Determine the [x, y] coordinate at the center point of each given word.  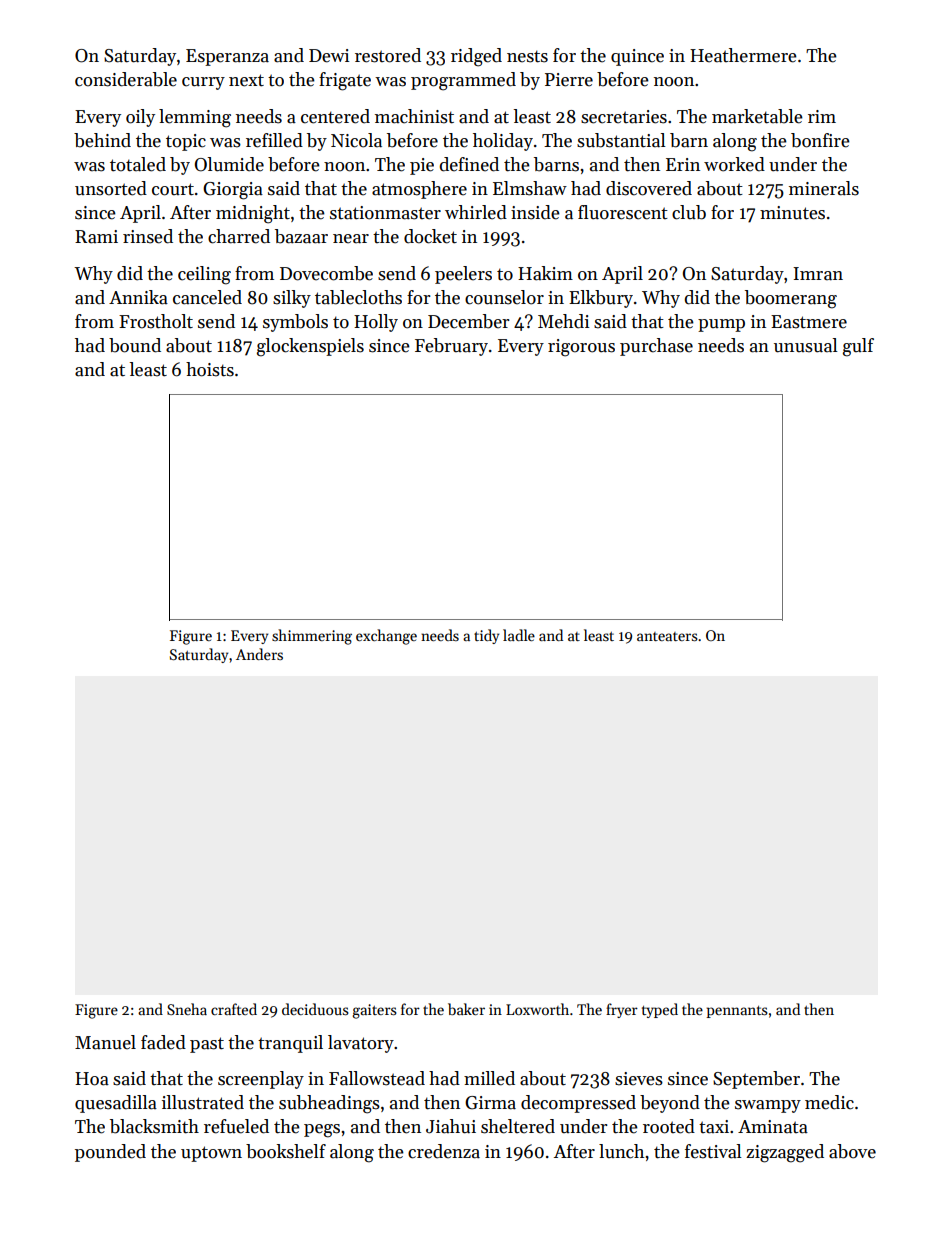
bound [135, 345]
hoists [210, 369]
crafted [234, 1009]
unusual [806, 345]
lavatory [361, 1044]
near [351, 239]
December [469, 321]
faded [163, 1042]
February [451, 347]
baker [466, 1009]
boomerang [791, 299]
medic [829, 1102]
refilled [274, 140]
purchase [656, 347]
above [852, 1151]
